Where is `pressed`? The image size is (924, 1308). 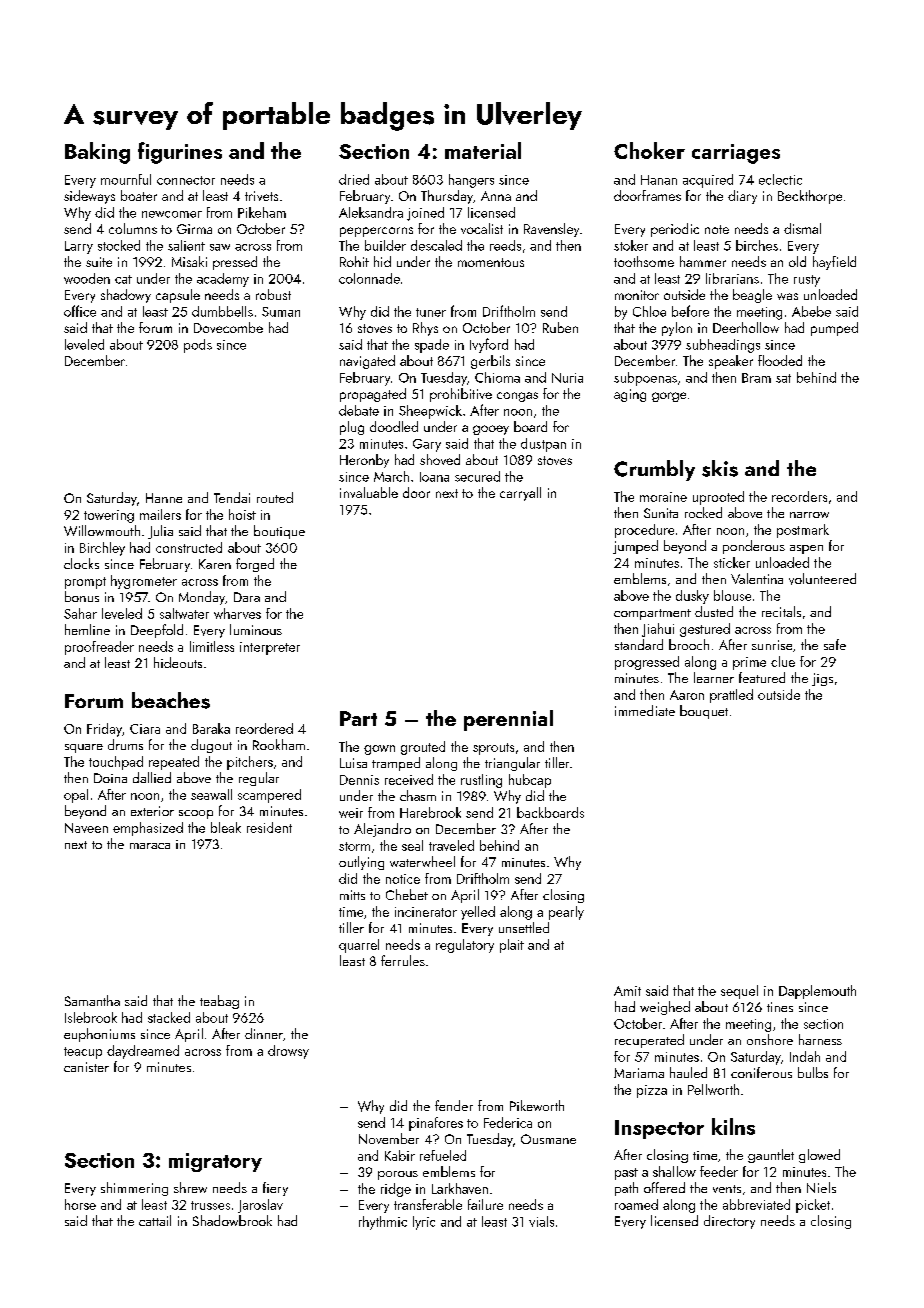
pressed is located at coordinates (235, 263).
